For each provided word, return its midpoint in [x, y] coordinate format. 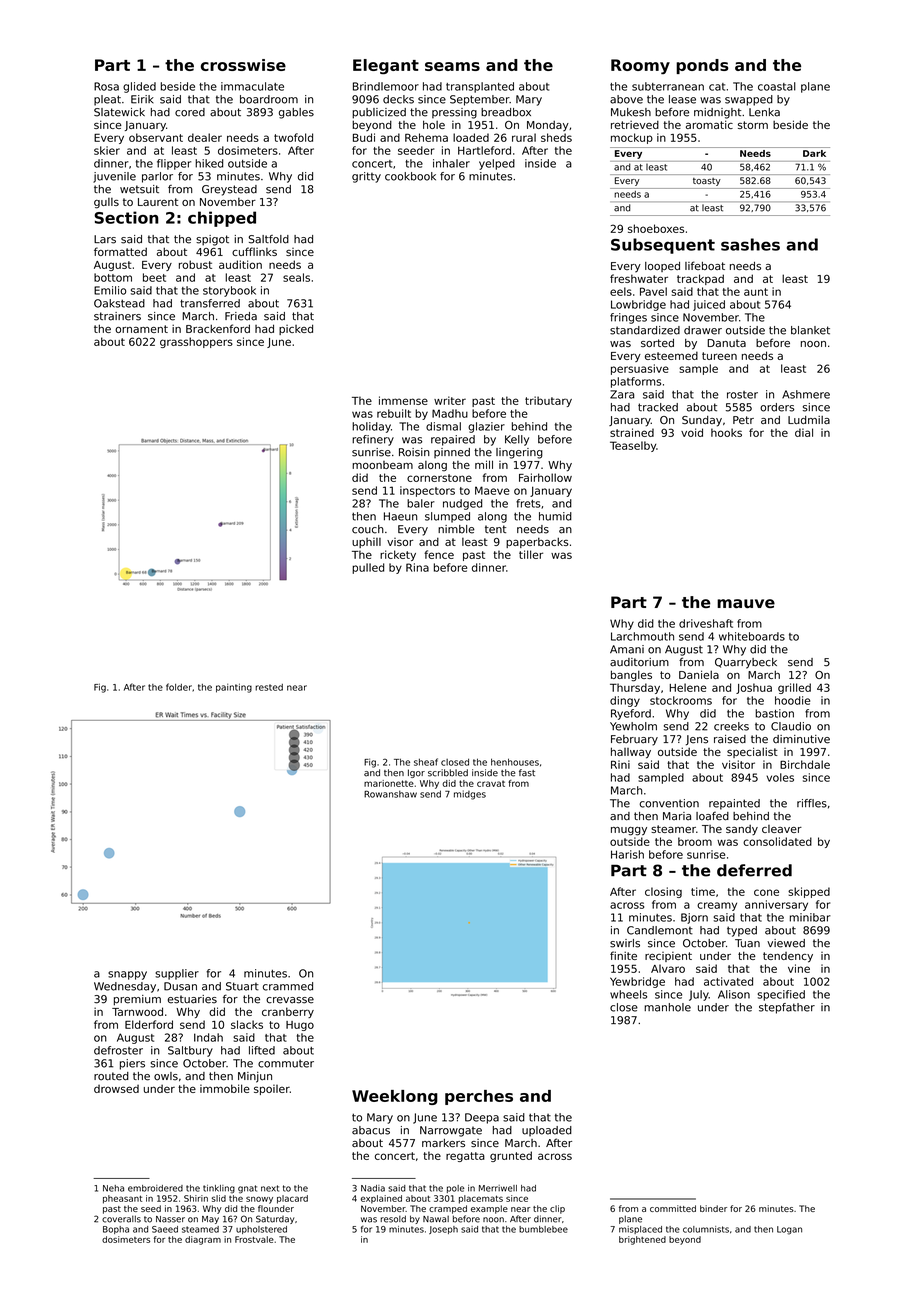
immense [403, 400]
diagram [203, 1240]
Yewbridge [637, 982]
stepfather [787, 1008]
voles [780, 777]
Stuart [242, 986]
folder [179, 687]
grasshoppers [196, 342]
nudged [462, 504]
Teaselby [633, 446]
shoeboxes [656, 228]
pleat [107, 100]
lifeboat [705, 265]
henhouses [515, 762]
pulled [368, 568]
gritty [366, 177]
